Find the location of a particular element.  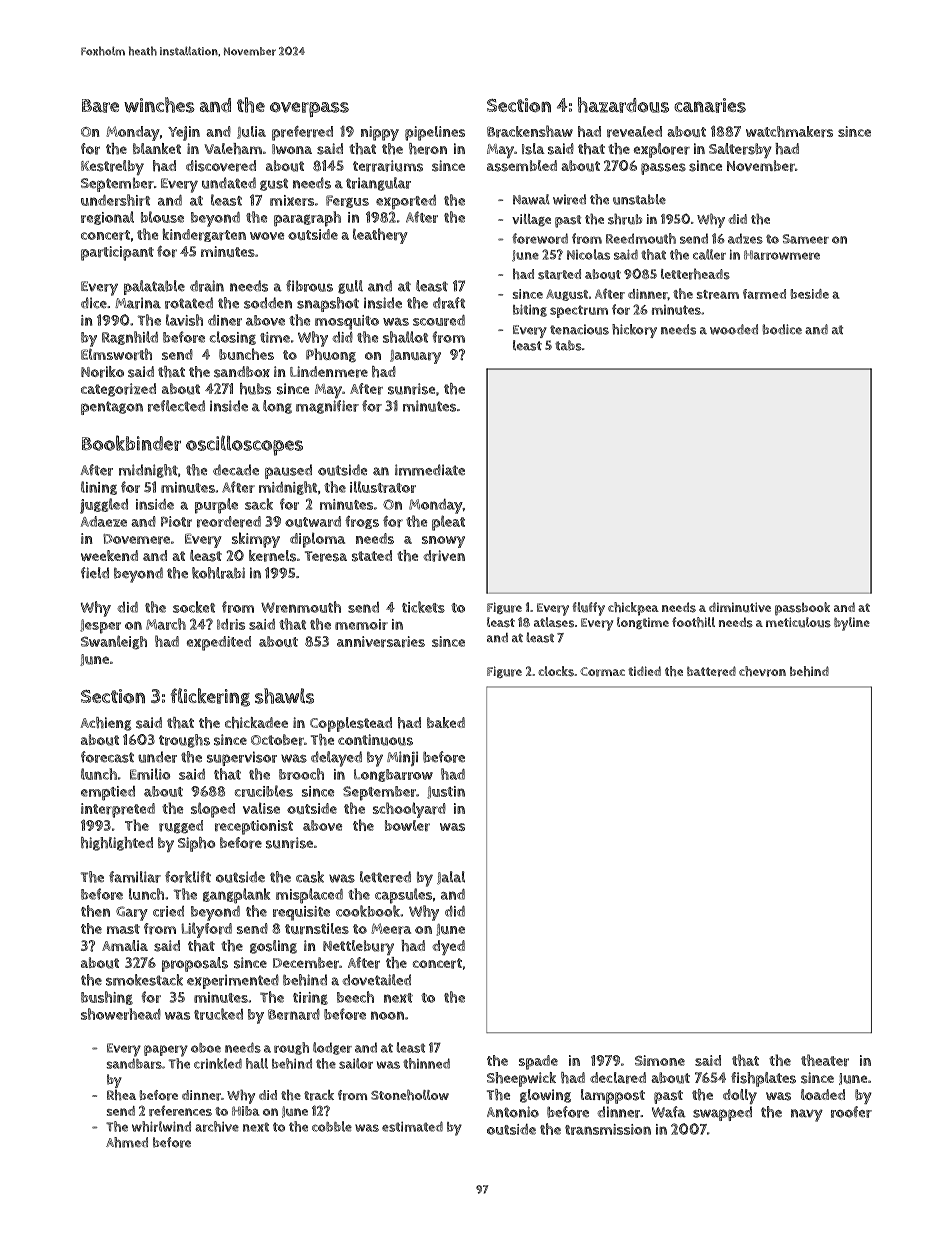

diminutive is located at coordinates (740, 607).
